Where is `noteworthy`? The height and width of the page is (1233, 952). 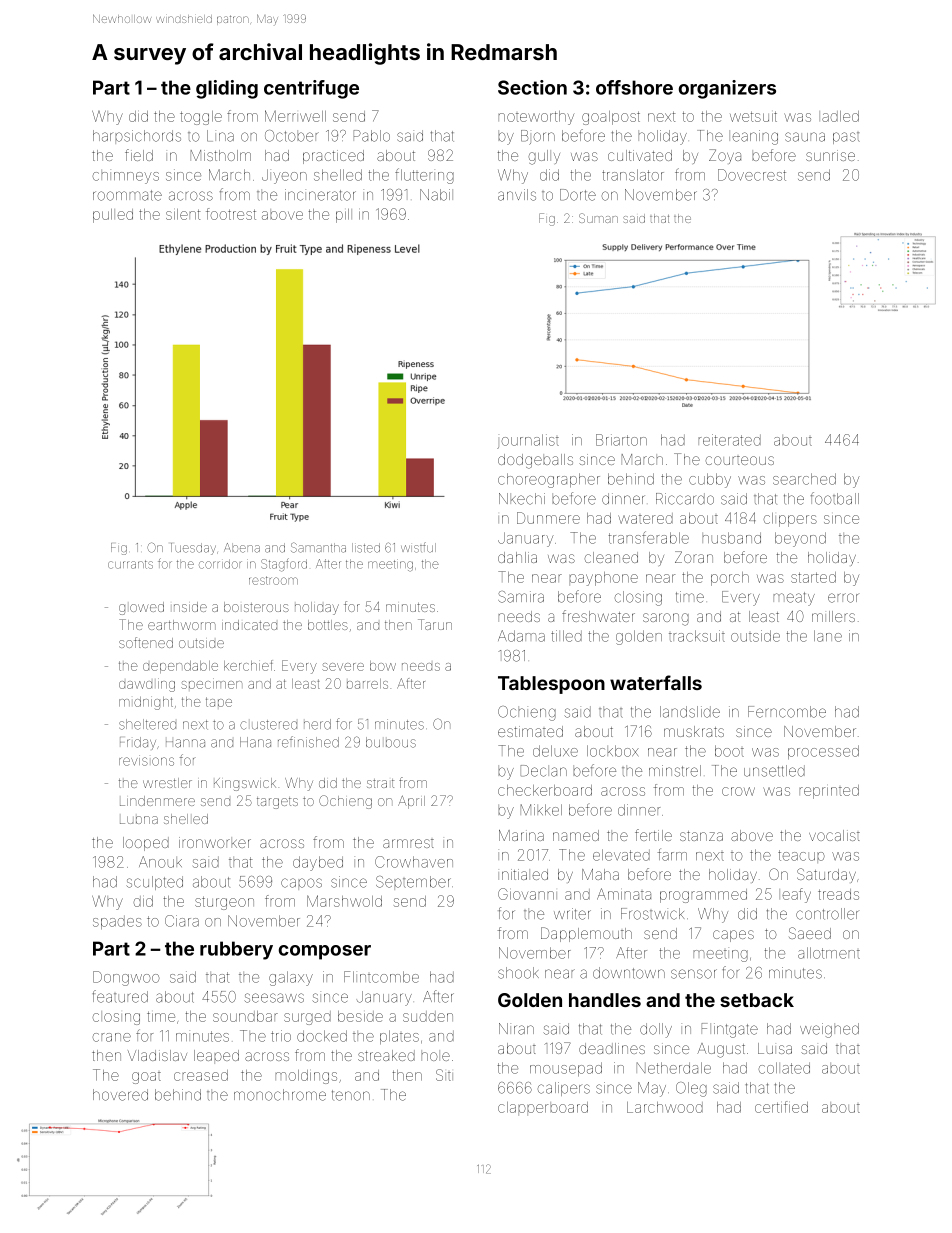
noteworthy is located at coordinates (536, 118).
